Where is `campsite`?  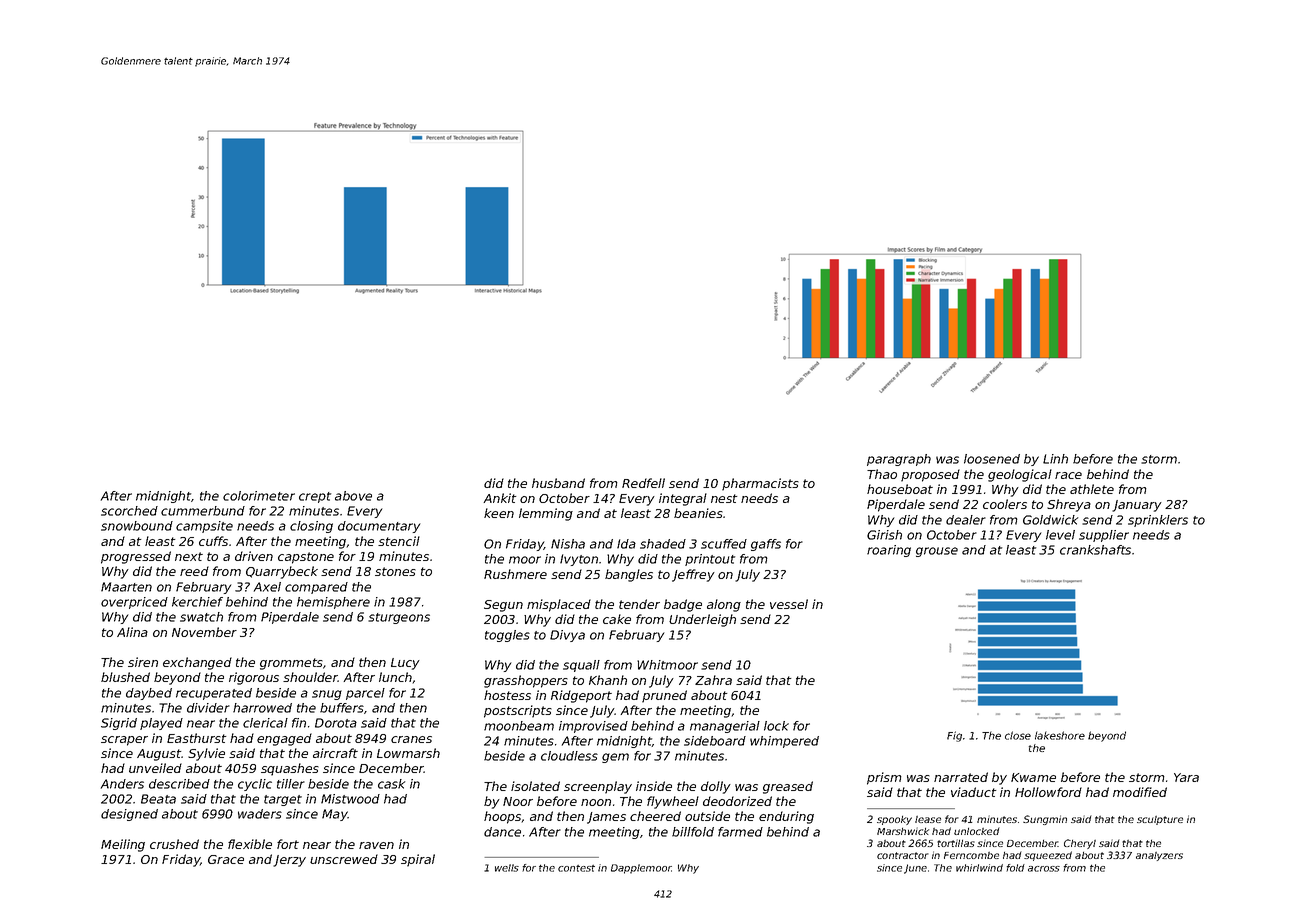
campsite is located at coordinates (204, 527).
